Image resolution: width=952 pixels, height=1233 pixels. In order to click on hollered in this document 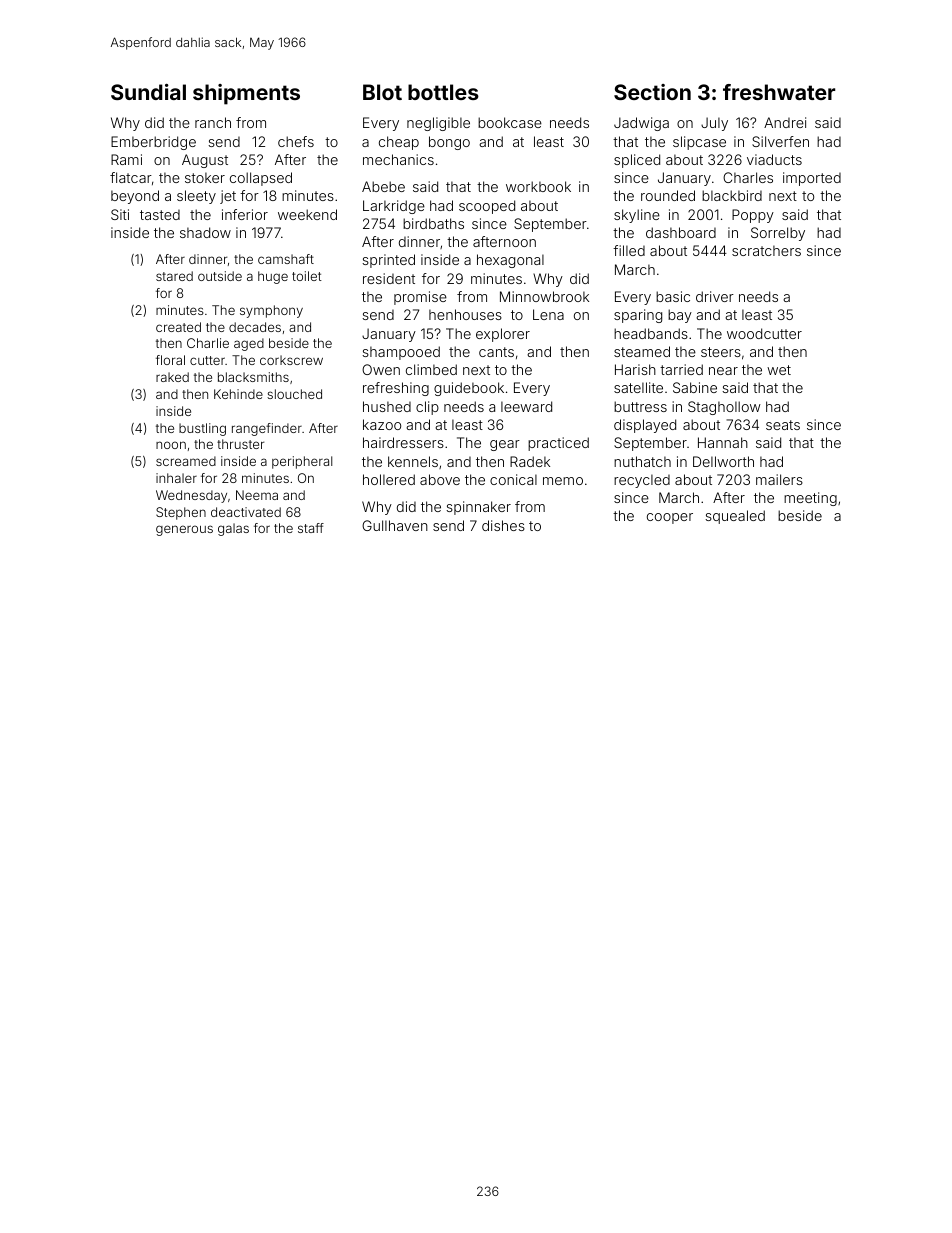, I will do `click(389, 479)`.
